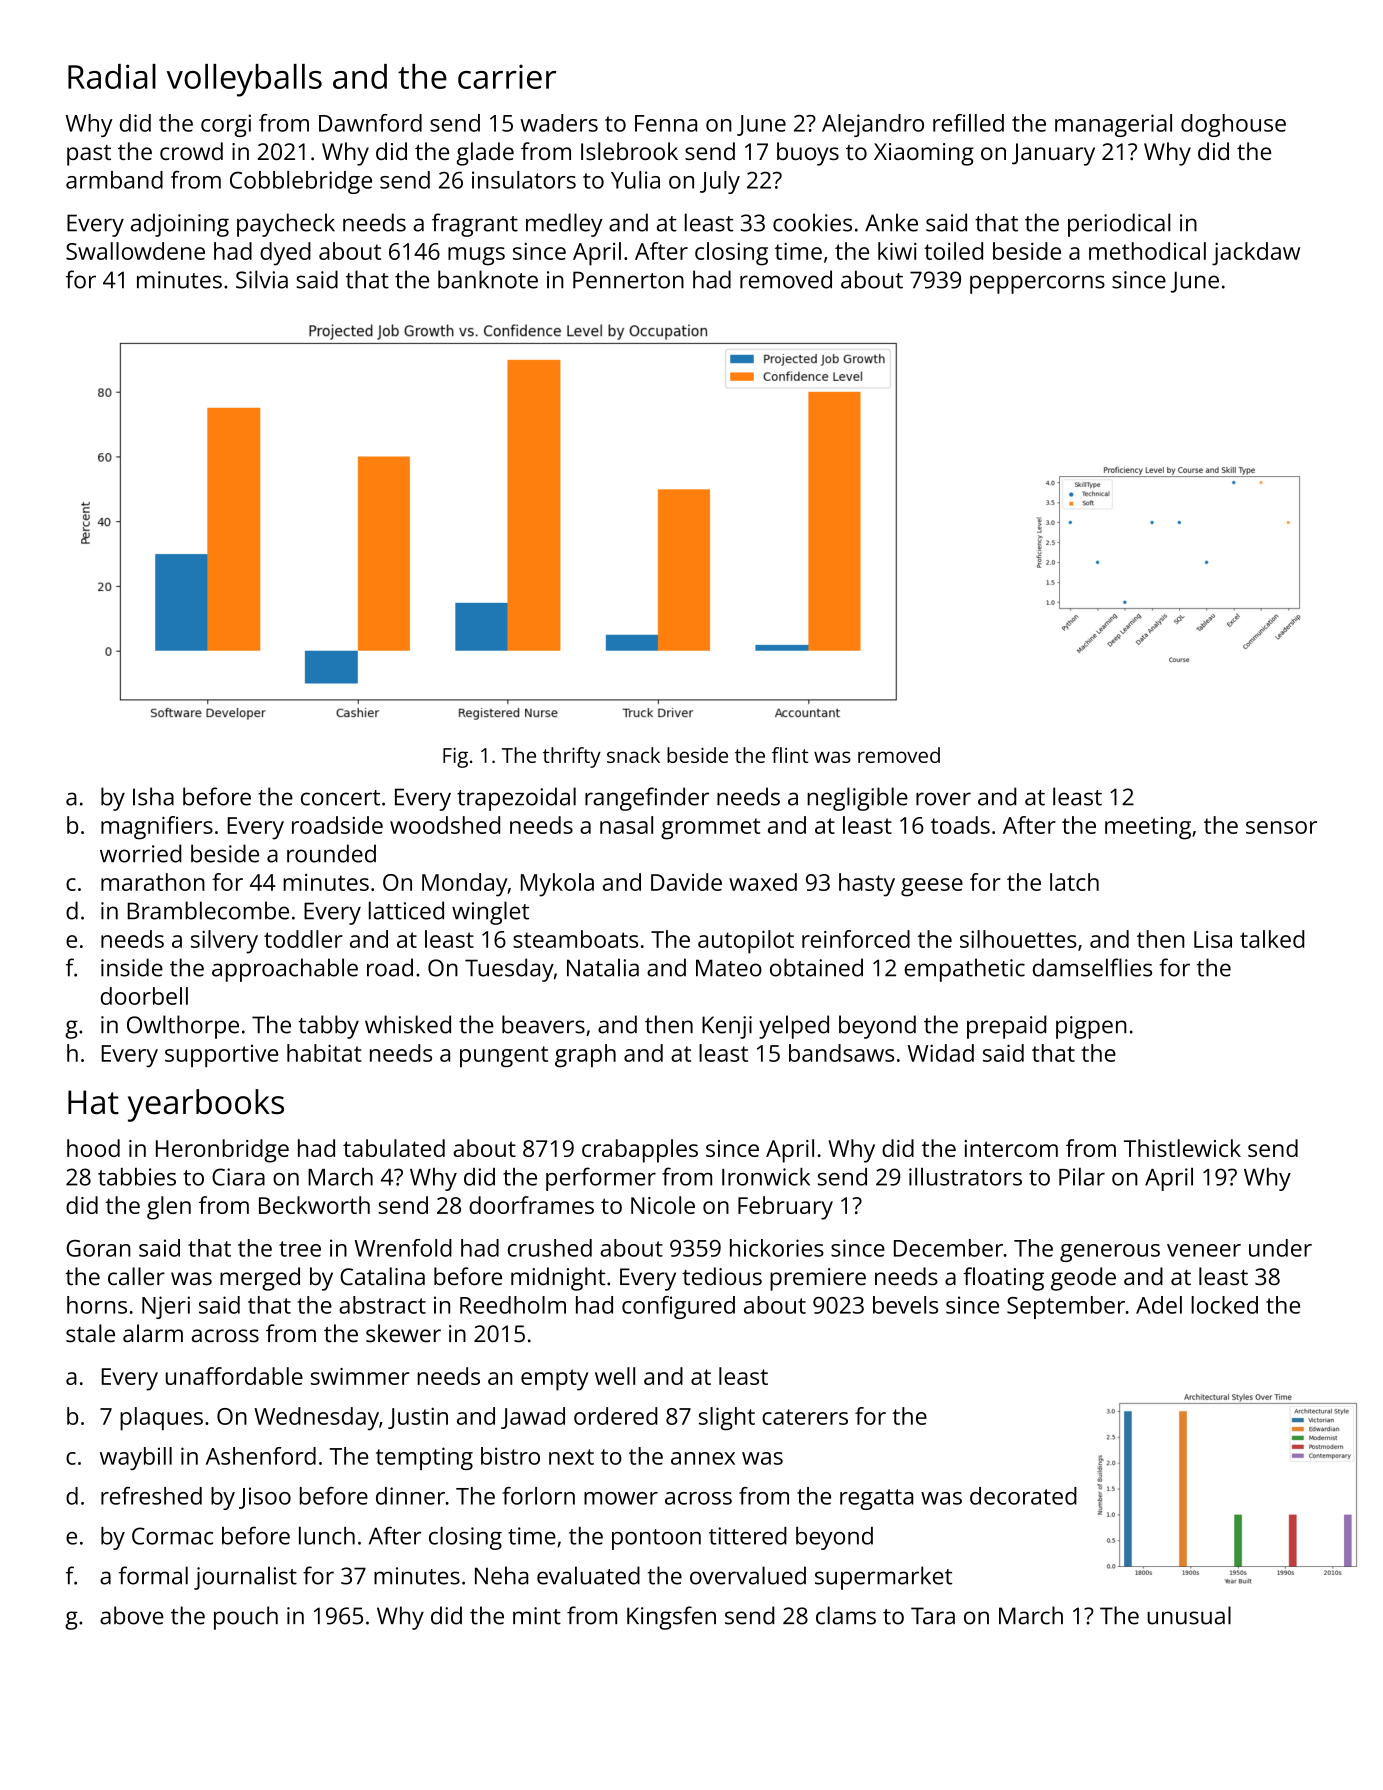  What do you see at coordinates (153, 1333) in the page?
I see `alarm` at bounding box center [153, 1333].
